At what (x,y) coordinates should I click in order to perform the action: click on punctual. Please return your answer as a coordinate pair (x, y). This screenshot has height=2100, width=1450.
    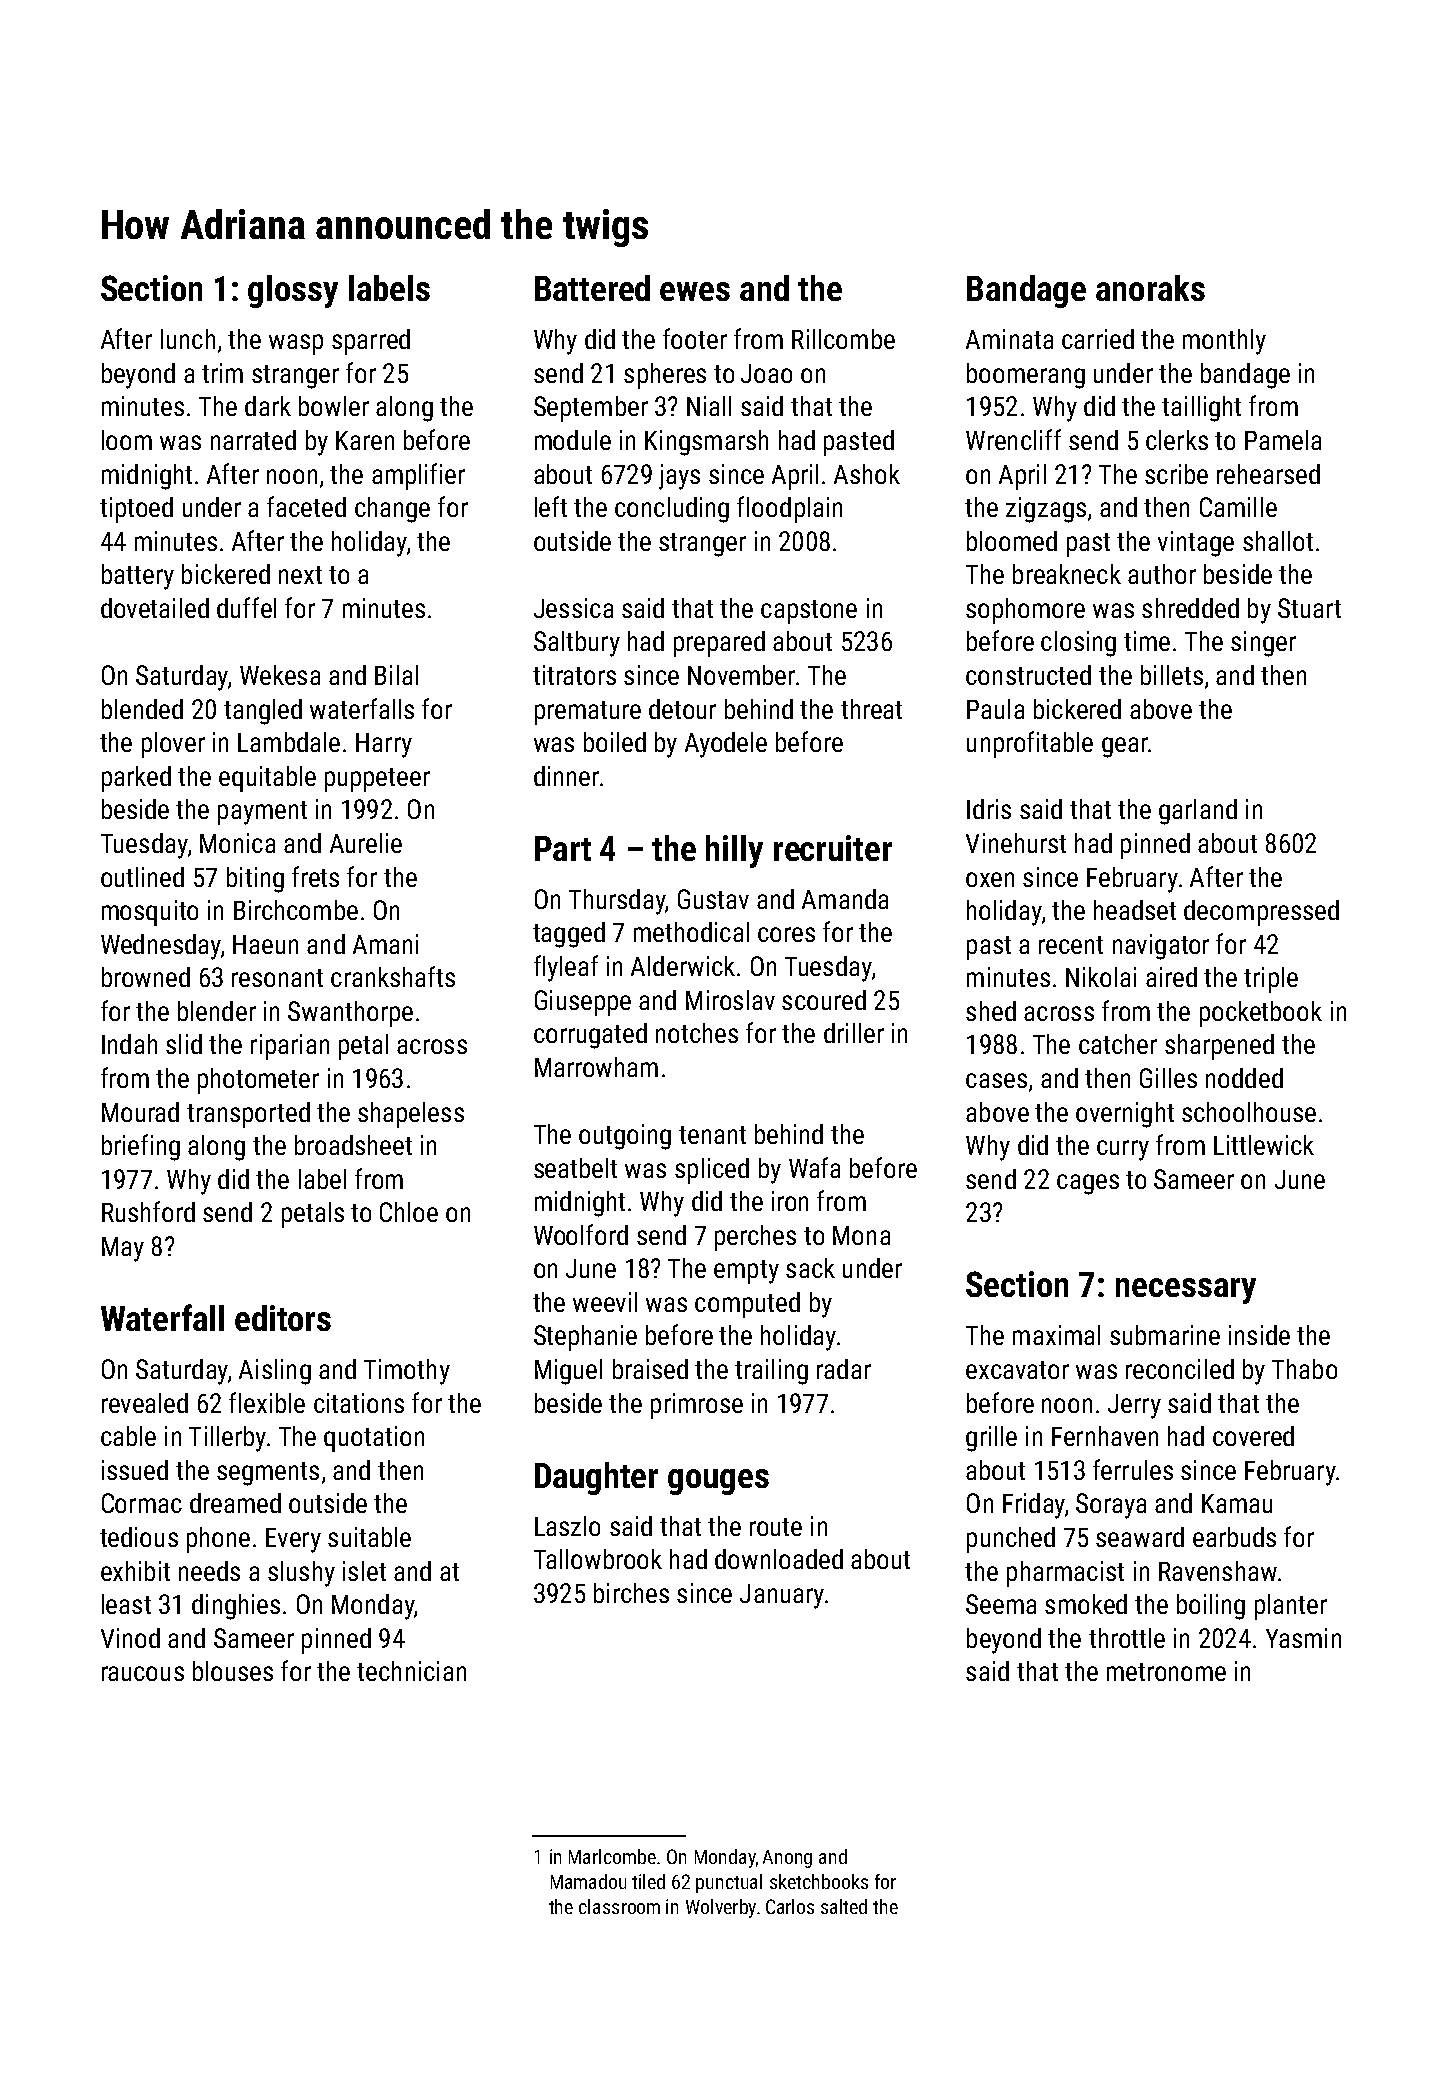
    Looking at the image, I should click on (729, 1883).
